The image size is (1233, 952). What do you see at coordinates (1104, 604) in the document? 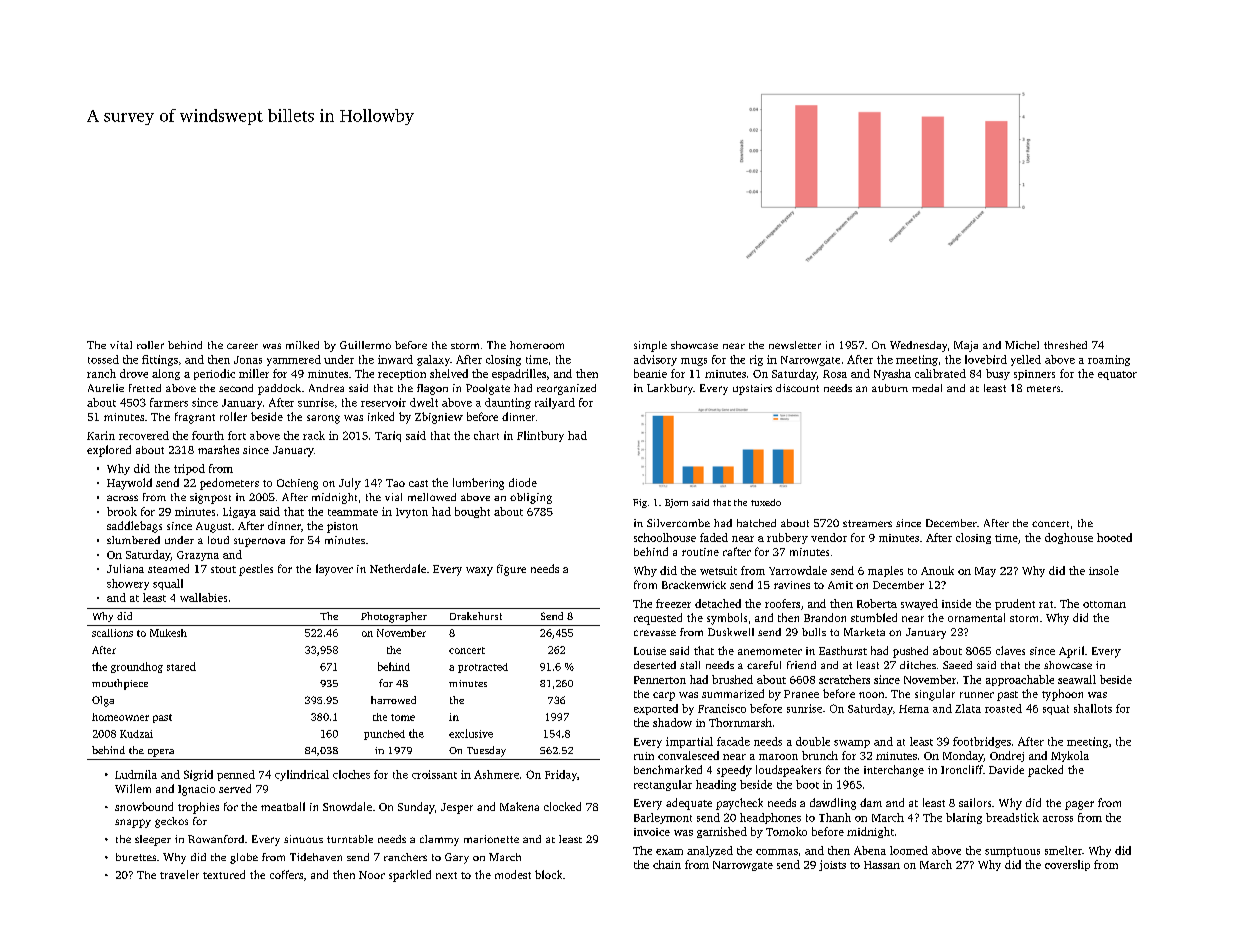
I see `ottoman` at bounding box center [1104, 604].
